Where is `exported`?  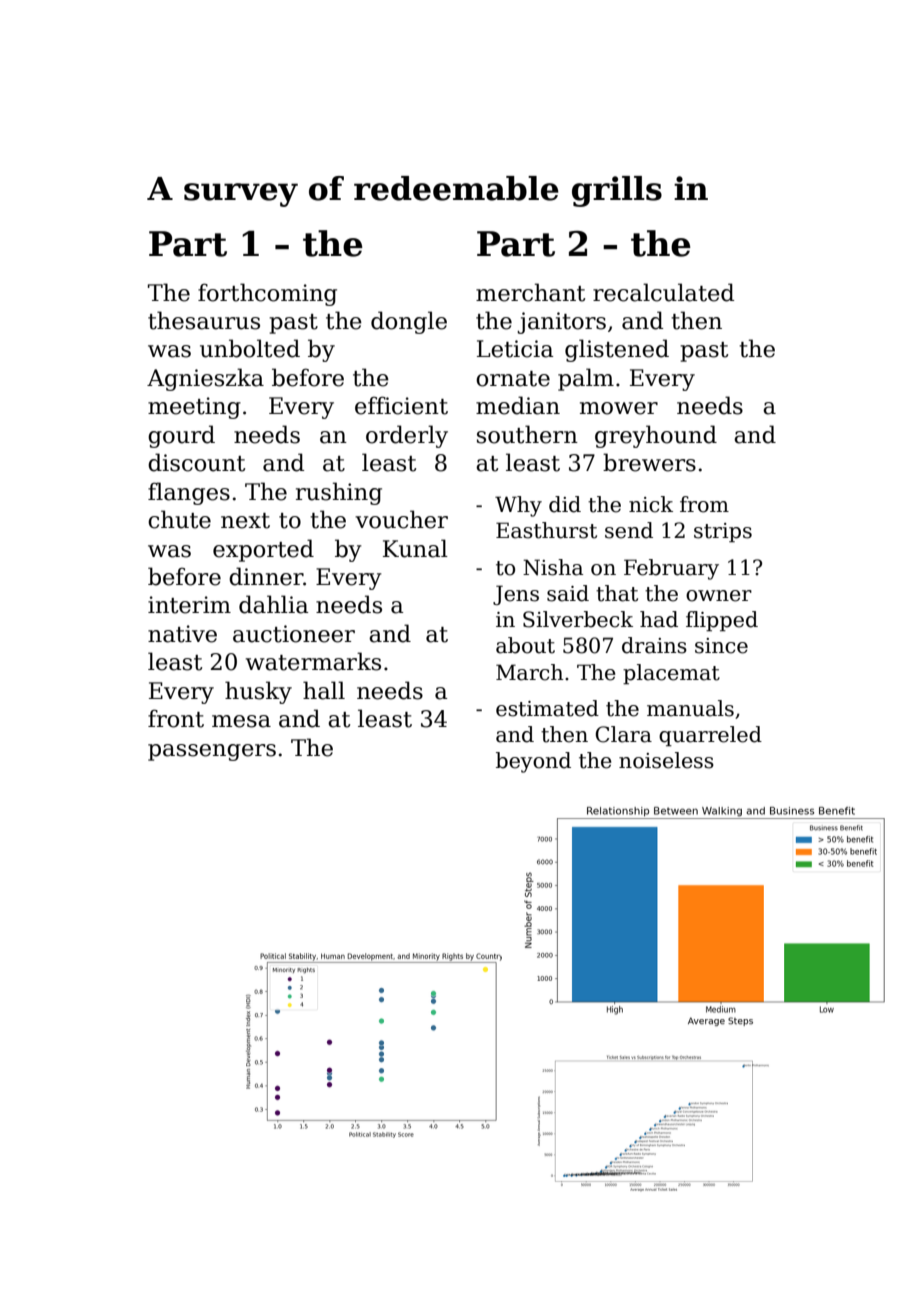
exported is located at coordinates (263, 550).
